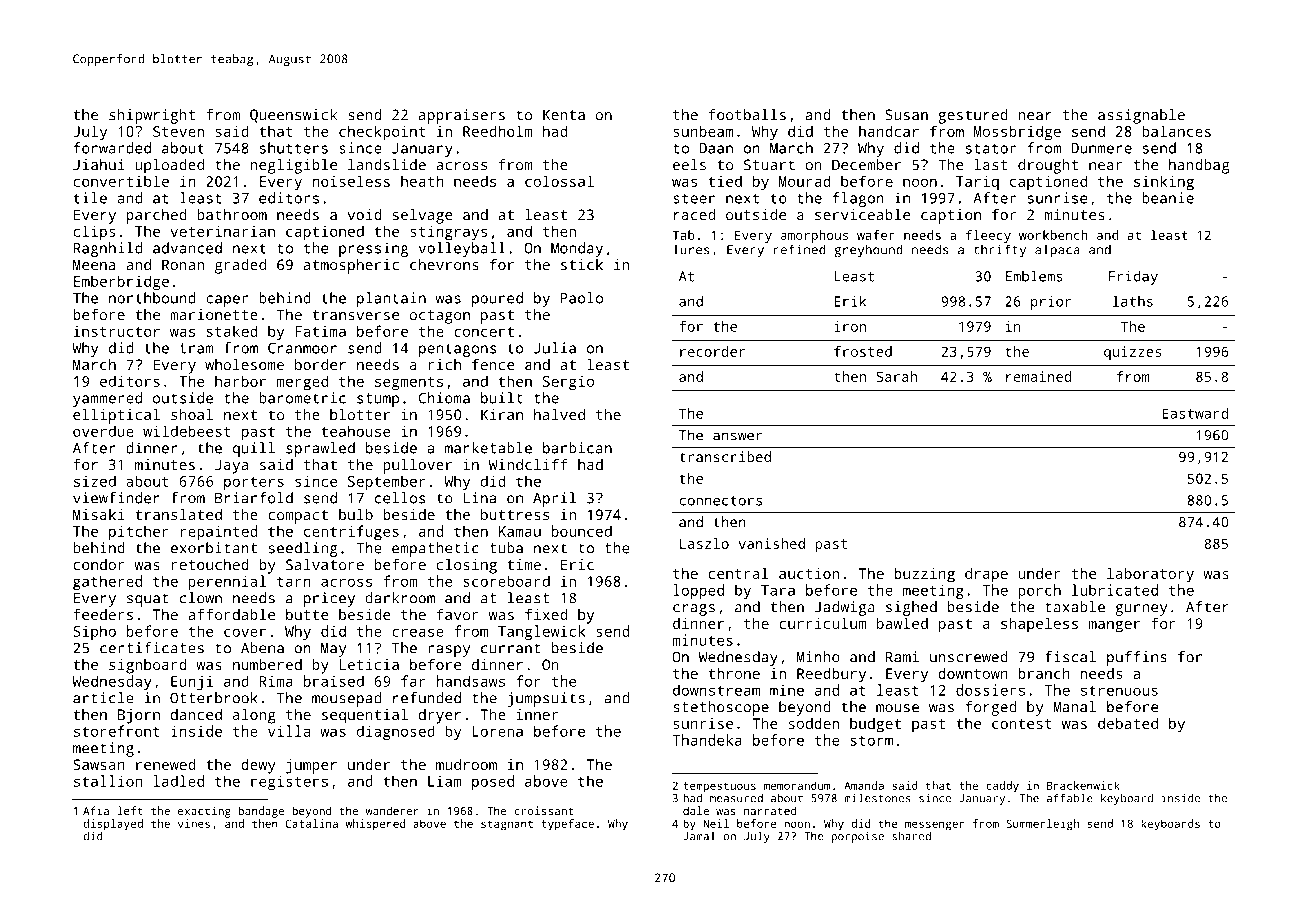 The height and width of the screenshot is (924, 1308). I want to click on Lorena, so click(497, 731).
